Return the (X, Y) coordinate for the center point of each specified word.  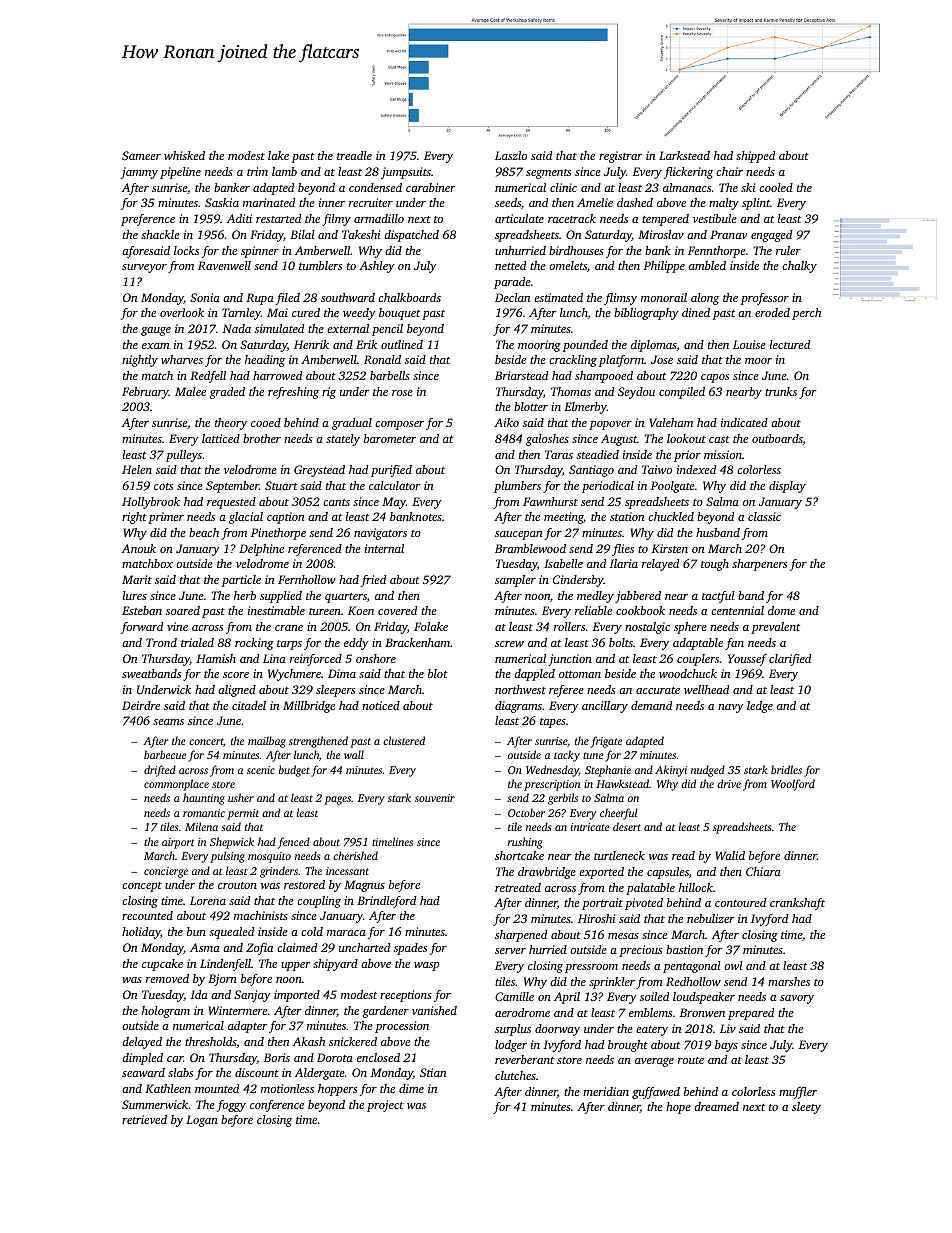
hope (678, 1108)
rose (402, 393)
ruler (788, 250)
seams (168, 722)
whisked (184, 155)
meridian (606, 1091)
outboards (777, 439)
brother (262, 438)
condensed (375, 187)
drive (729, 783)
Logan (202, 1121)
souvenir (435, 798)
